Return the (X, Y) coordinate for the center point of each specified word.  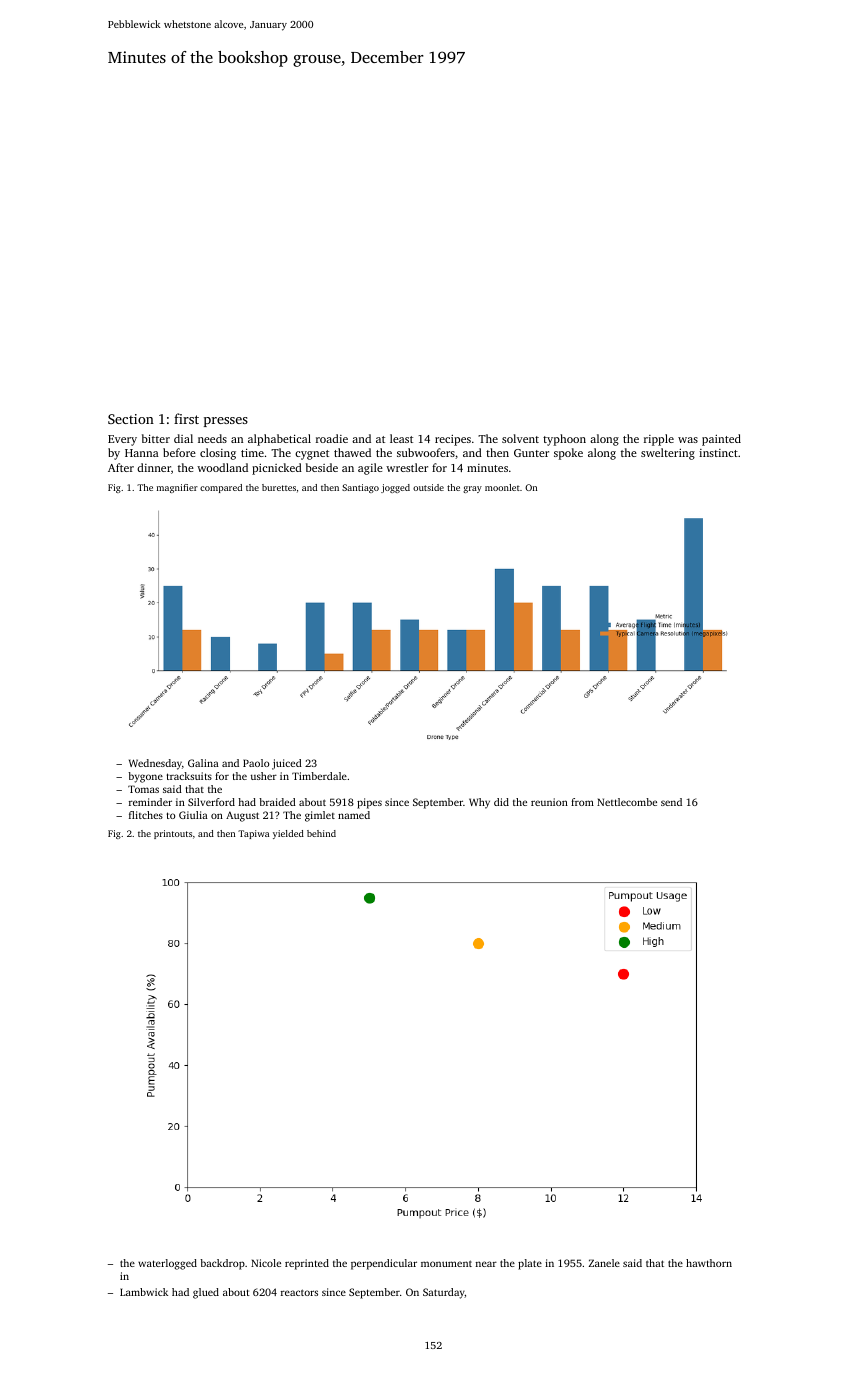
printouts (173, 834)
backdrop (222, 1264)
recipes (453, 440)
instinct (718, 453)
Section (131, 419)
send (671, 802)
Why (479, 803)
